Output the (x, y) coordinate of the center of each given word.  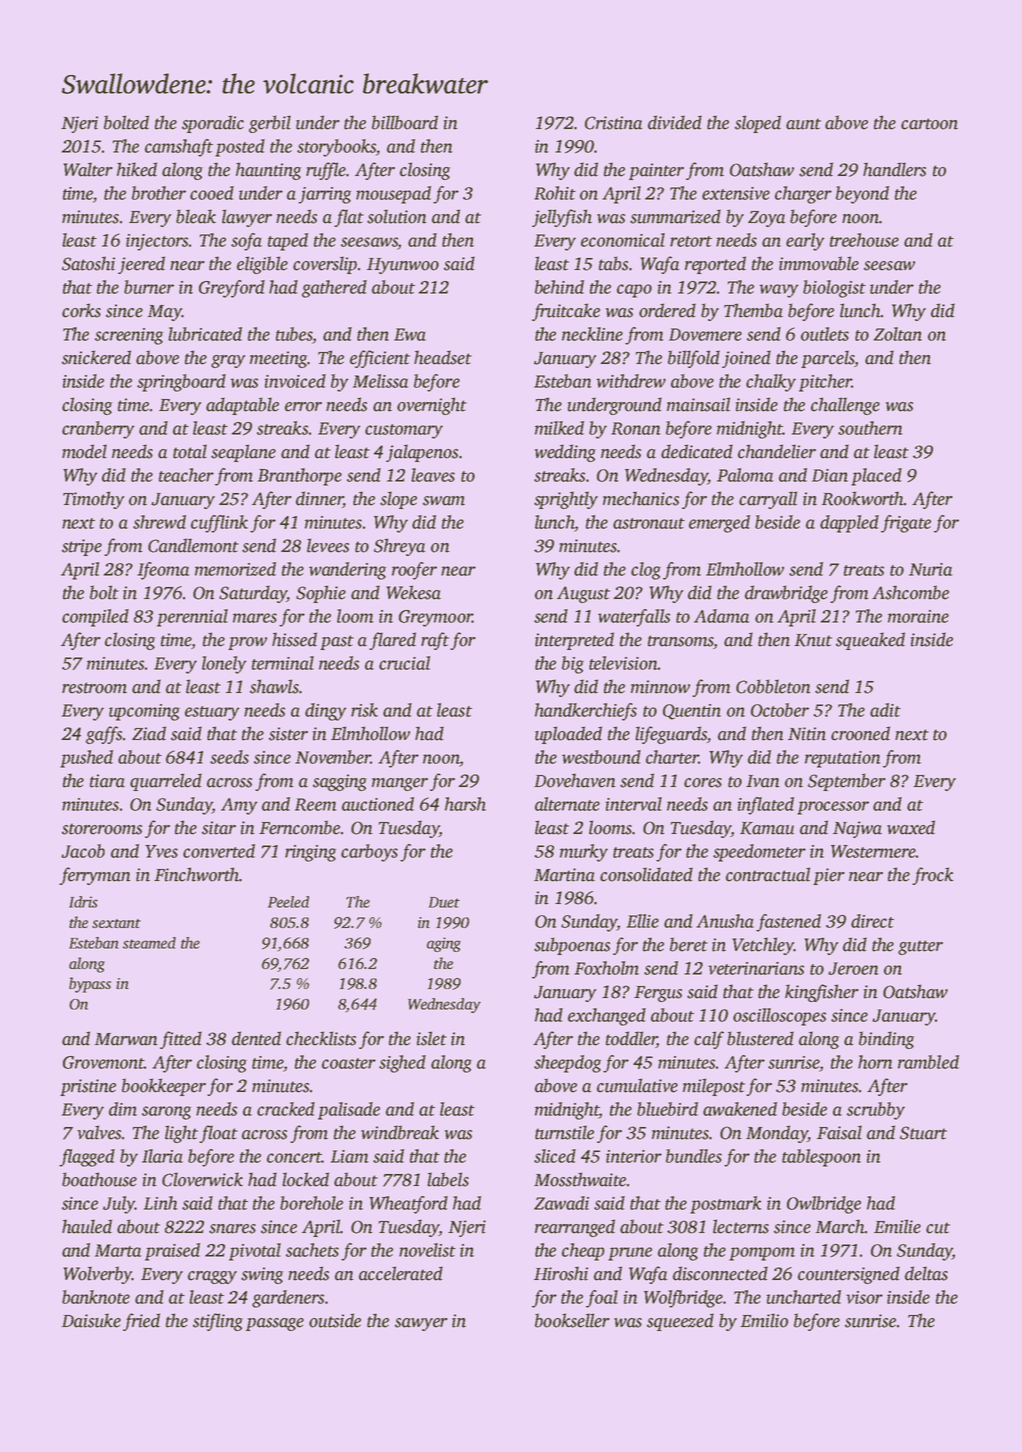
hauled (87, 1226)
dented (256, 1038)
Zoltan (898, 334)
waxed (911, 827)
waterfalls (634, 618)
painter (656, 171)
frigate (906, 524)
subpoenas (572, 946)
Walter (88, 169)
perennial (192, 618)
